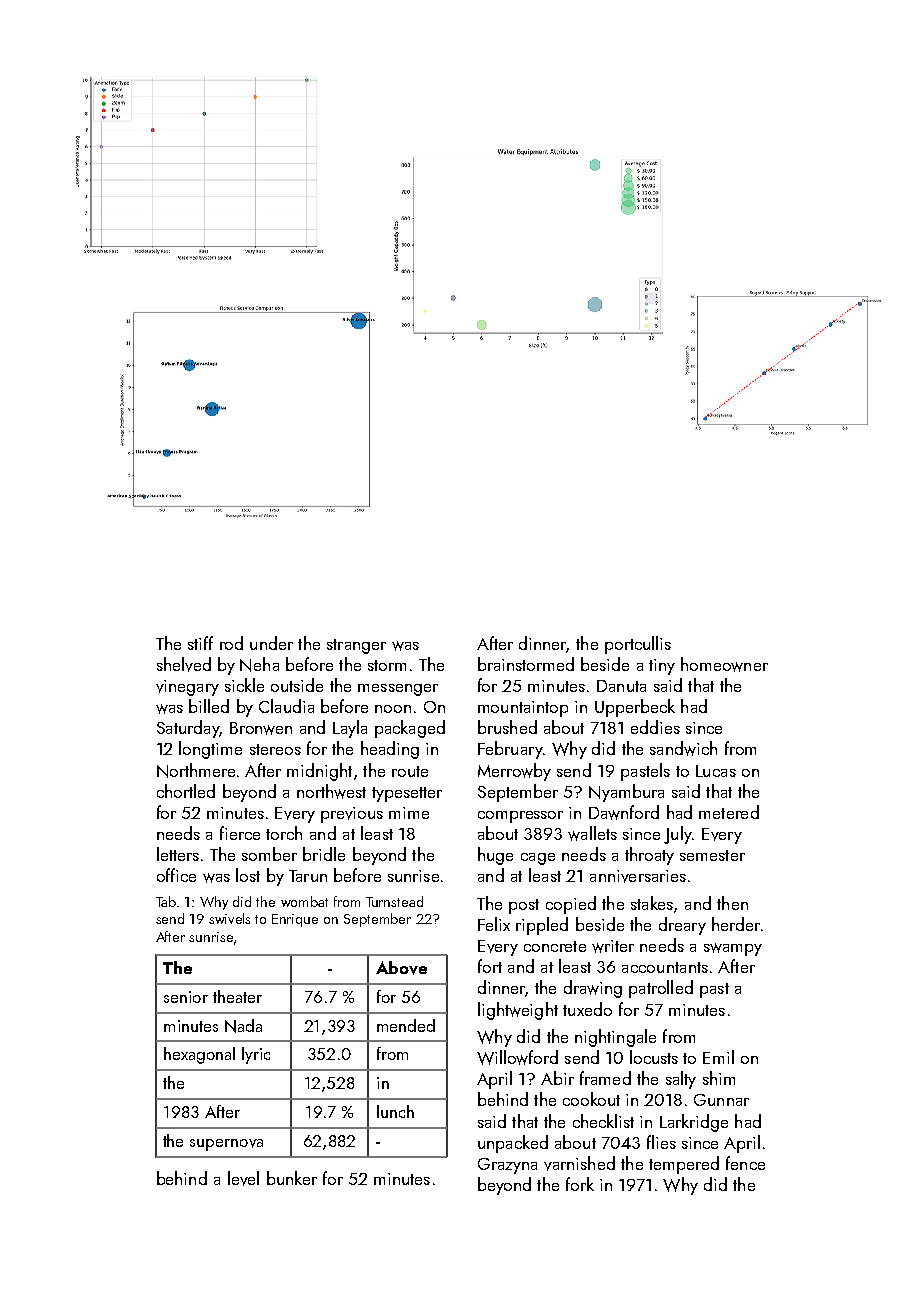 The image size is (924, 1311). What do you see at coordinates (398, 690) in the screenshot?
I see `messenger` at bounding box center [398, 690].
